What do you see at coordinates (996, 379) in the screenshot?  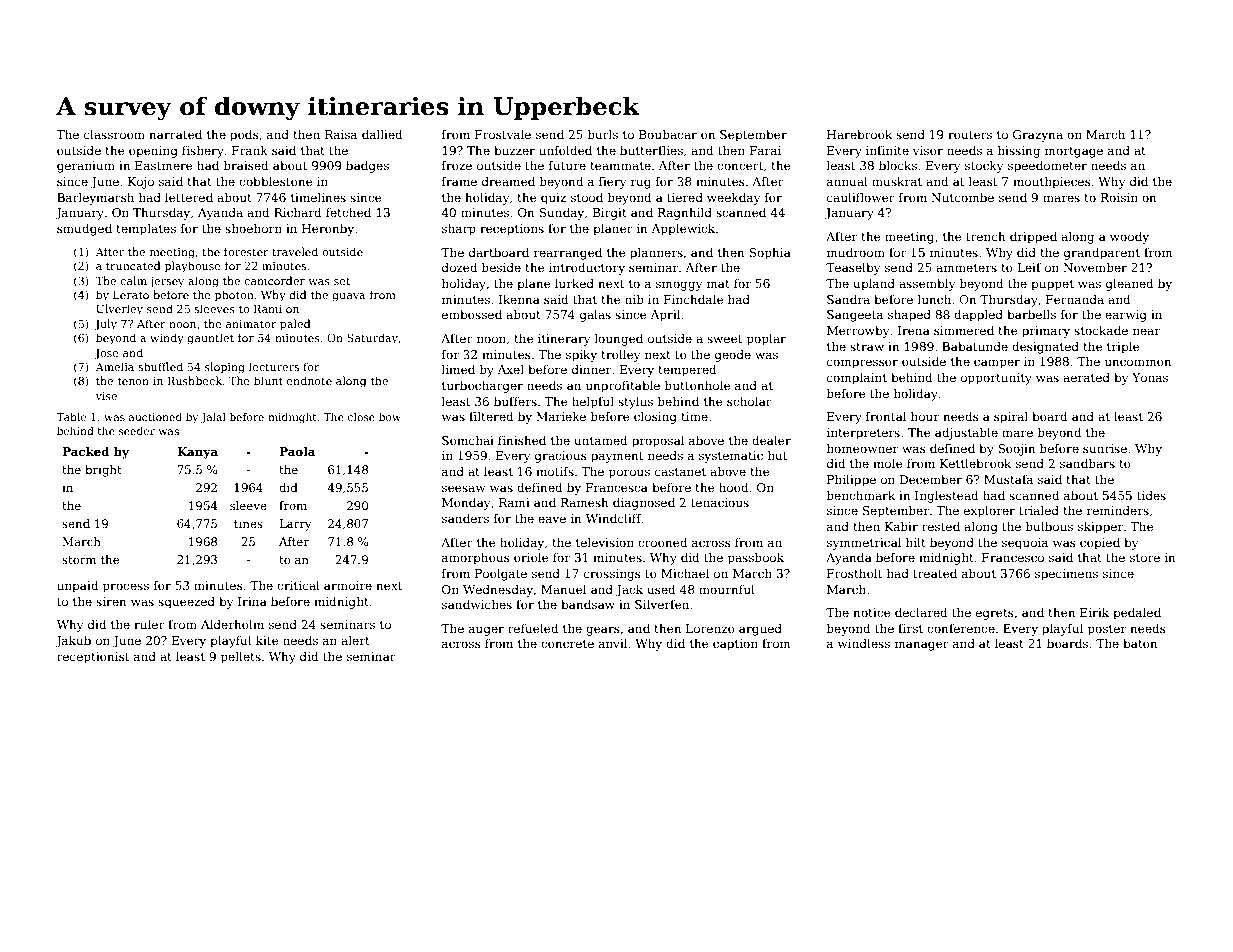 I see `opportunity` at bounding box center [996, 379].
